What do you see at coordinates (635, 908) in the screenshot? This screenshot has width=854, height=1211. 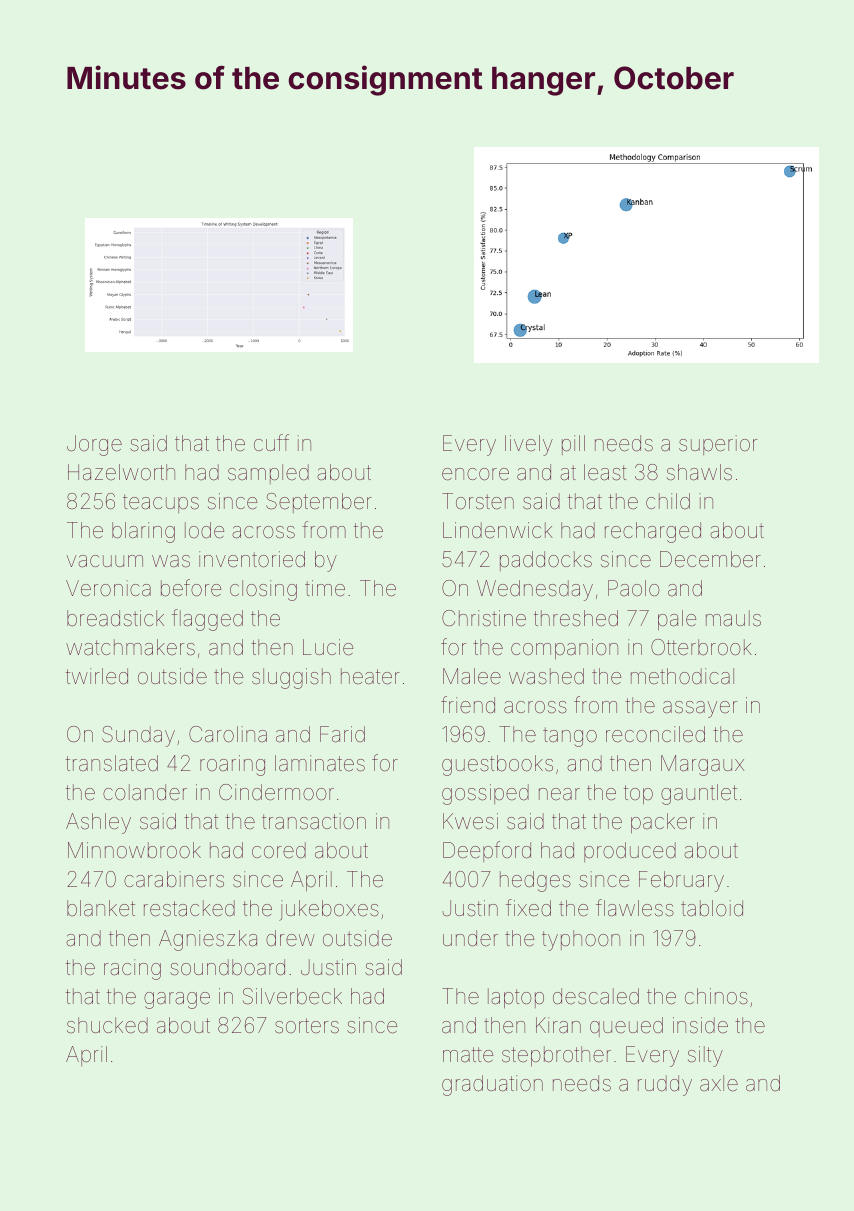 I see `flawless` at bounding box center [635, 908].
